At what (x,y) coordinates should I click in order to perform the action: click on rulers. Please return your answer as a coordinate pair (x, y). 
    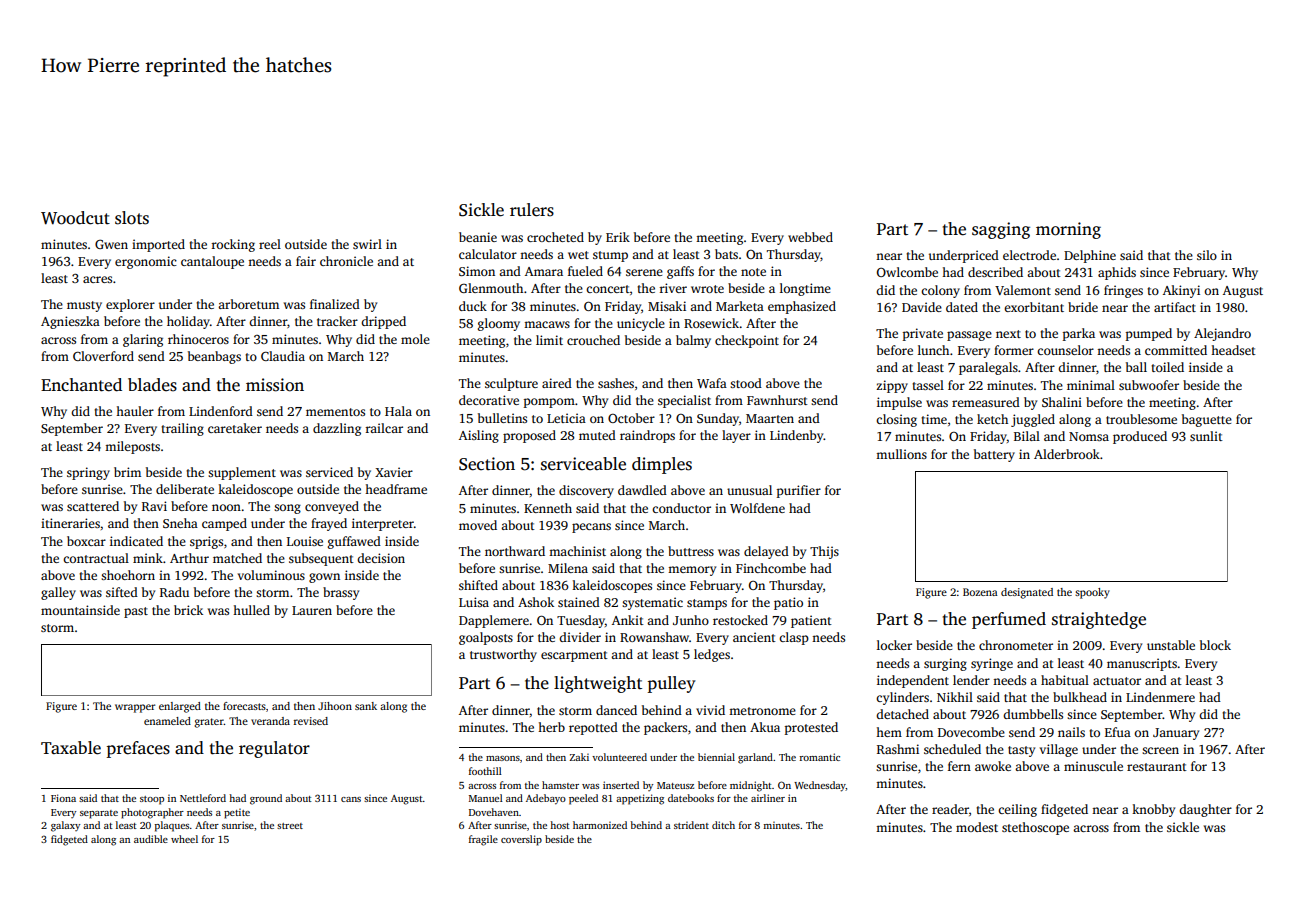
    Looking at the image, I should click on (532, 210).
